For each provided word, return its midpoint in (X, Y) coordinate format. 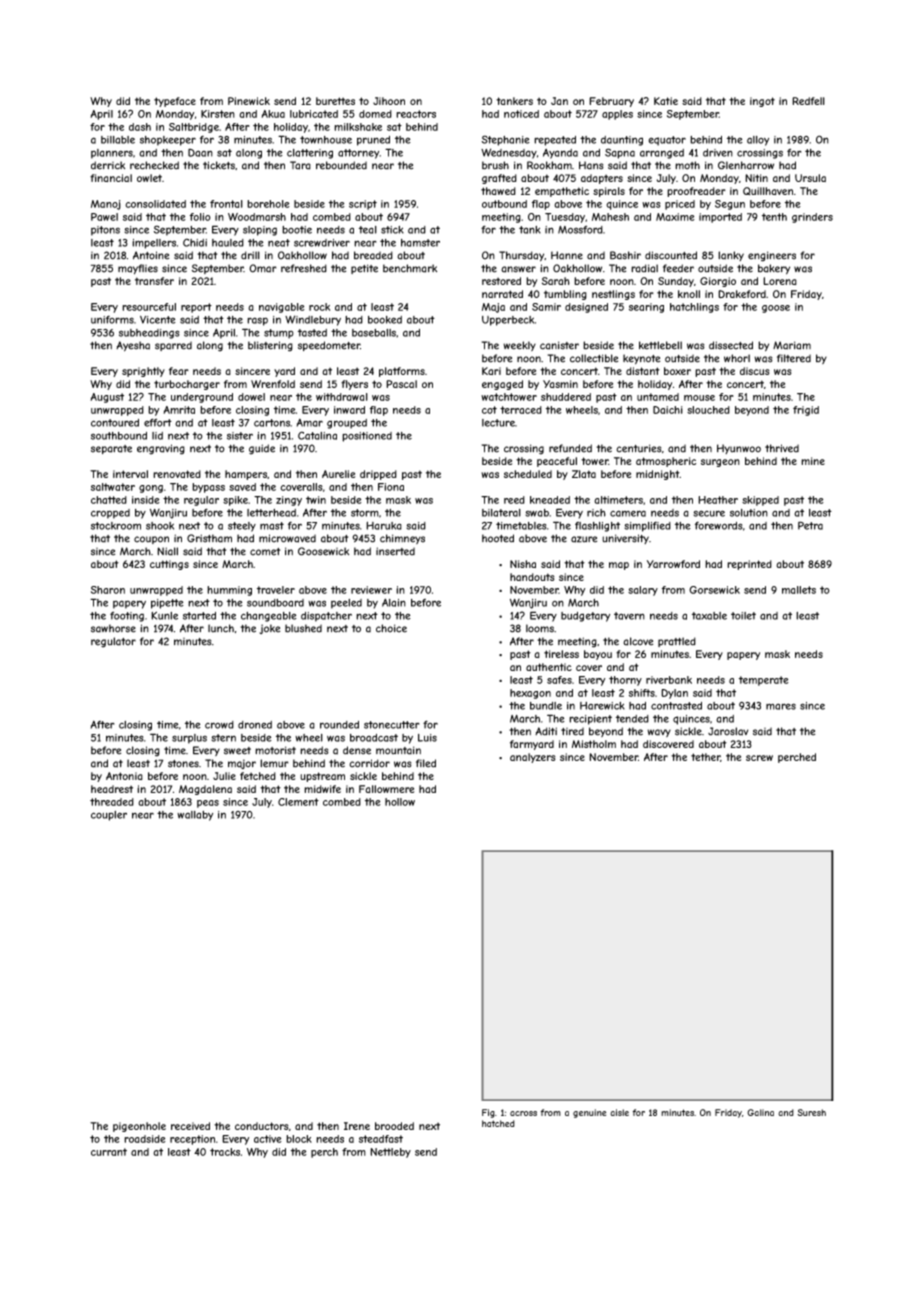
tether (706, 757)
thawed (498, 191)
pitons (105, 231)
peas (208, 804)
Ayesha (133, 346)
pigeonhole (139, 1127)
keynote (641, 359)
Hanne (567, 255)
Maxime (675, 217)
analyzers (533, 758)
